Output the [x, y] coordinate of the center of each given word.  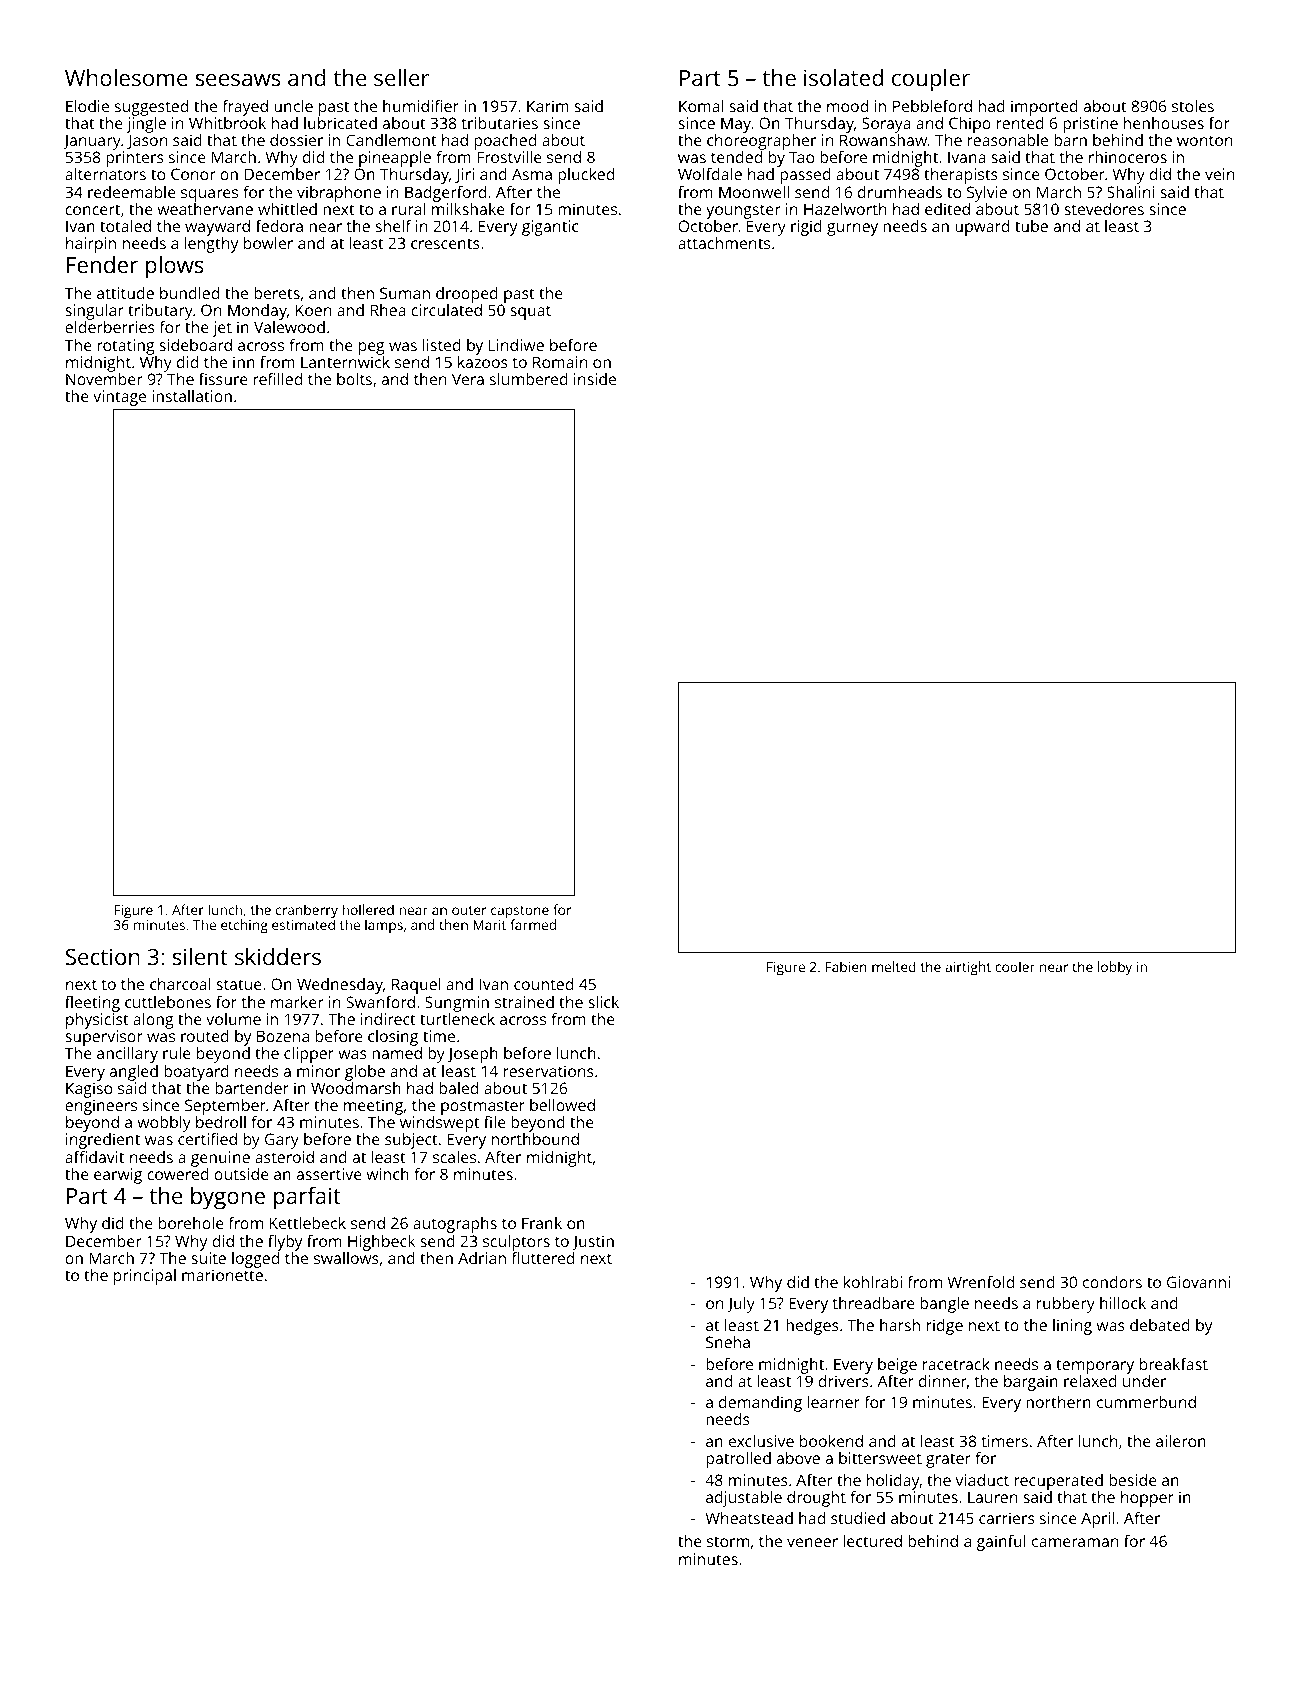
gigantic [550, 228]
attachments [724, 243]
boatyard [196, 1073]
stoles [1193, 106]
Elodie [87, 106]
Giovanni [1198, 1282]
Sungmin [457, 1004]
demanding [760, 1404]
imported [1044, 108]
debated [1160, 1325]
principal [145, 1277]
